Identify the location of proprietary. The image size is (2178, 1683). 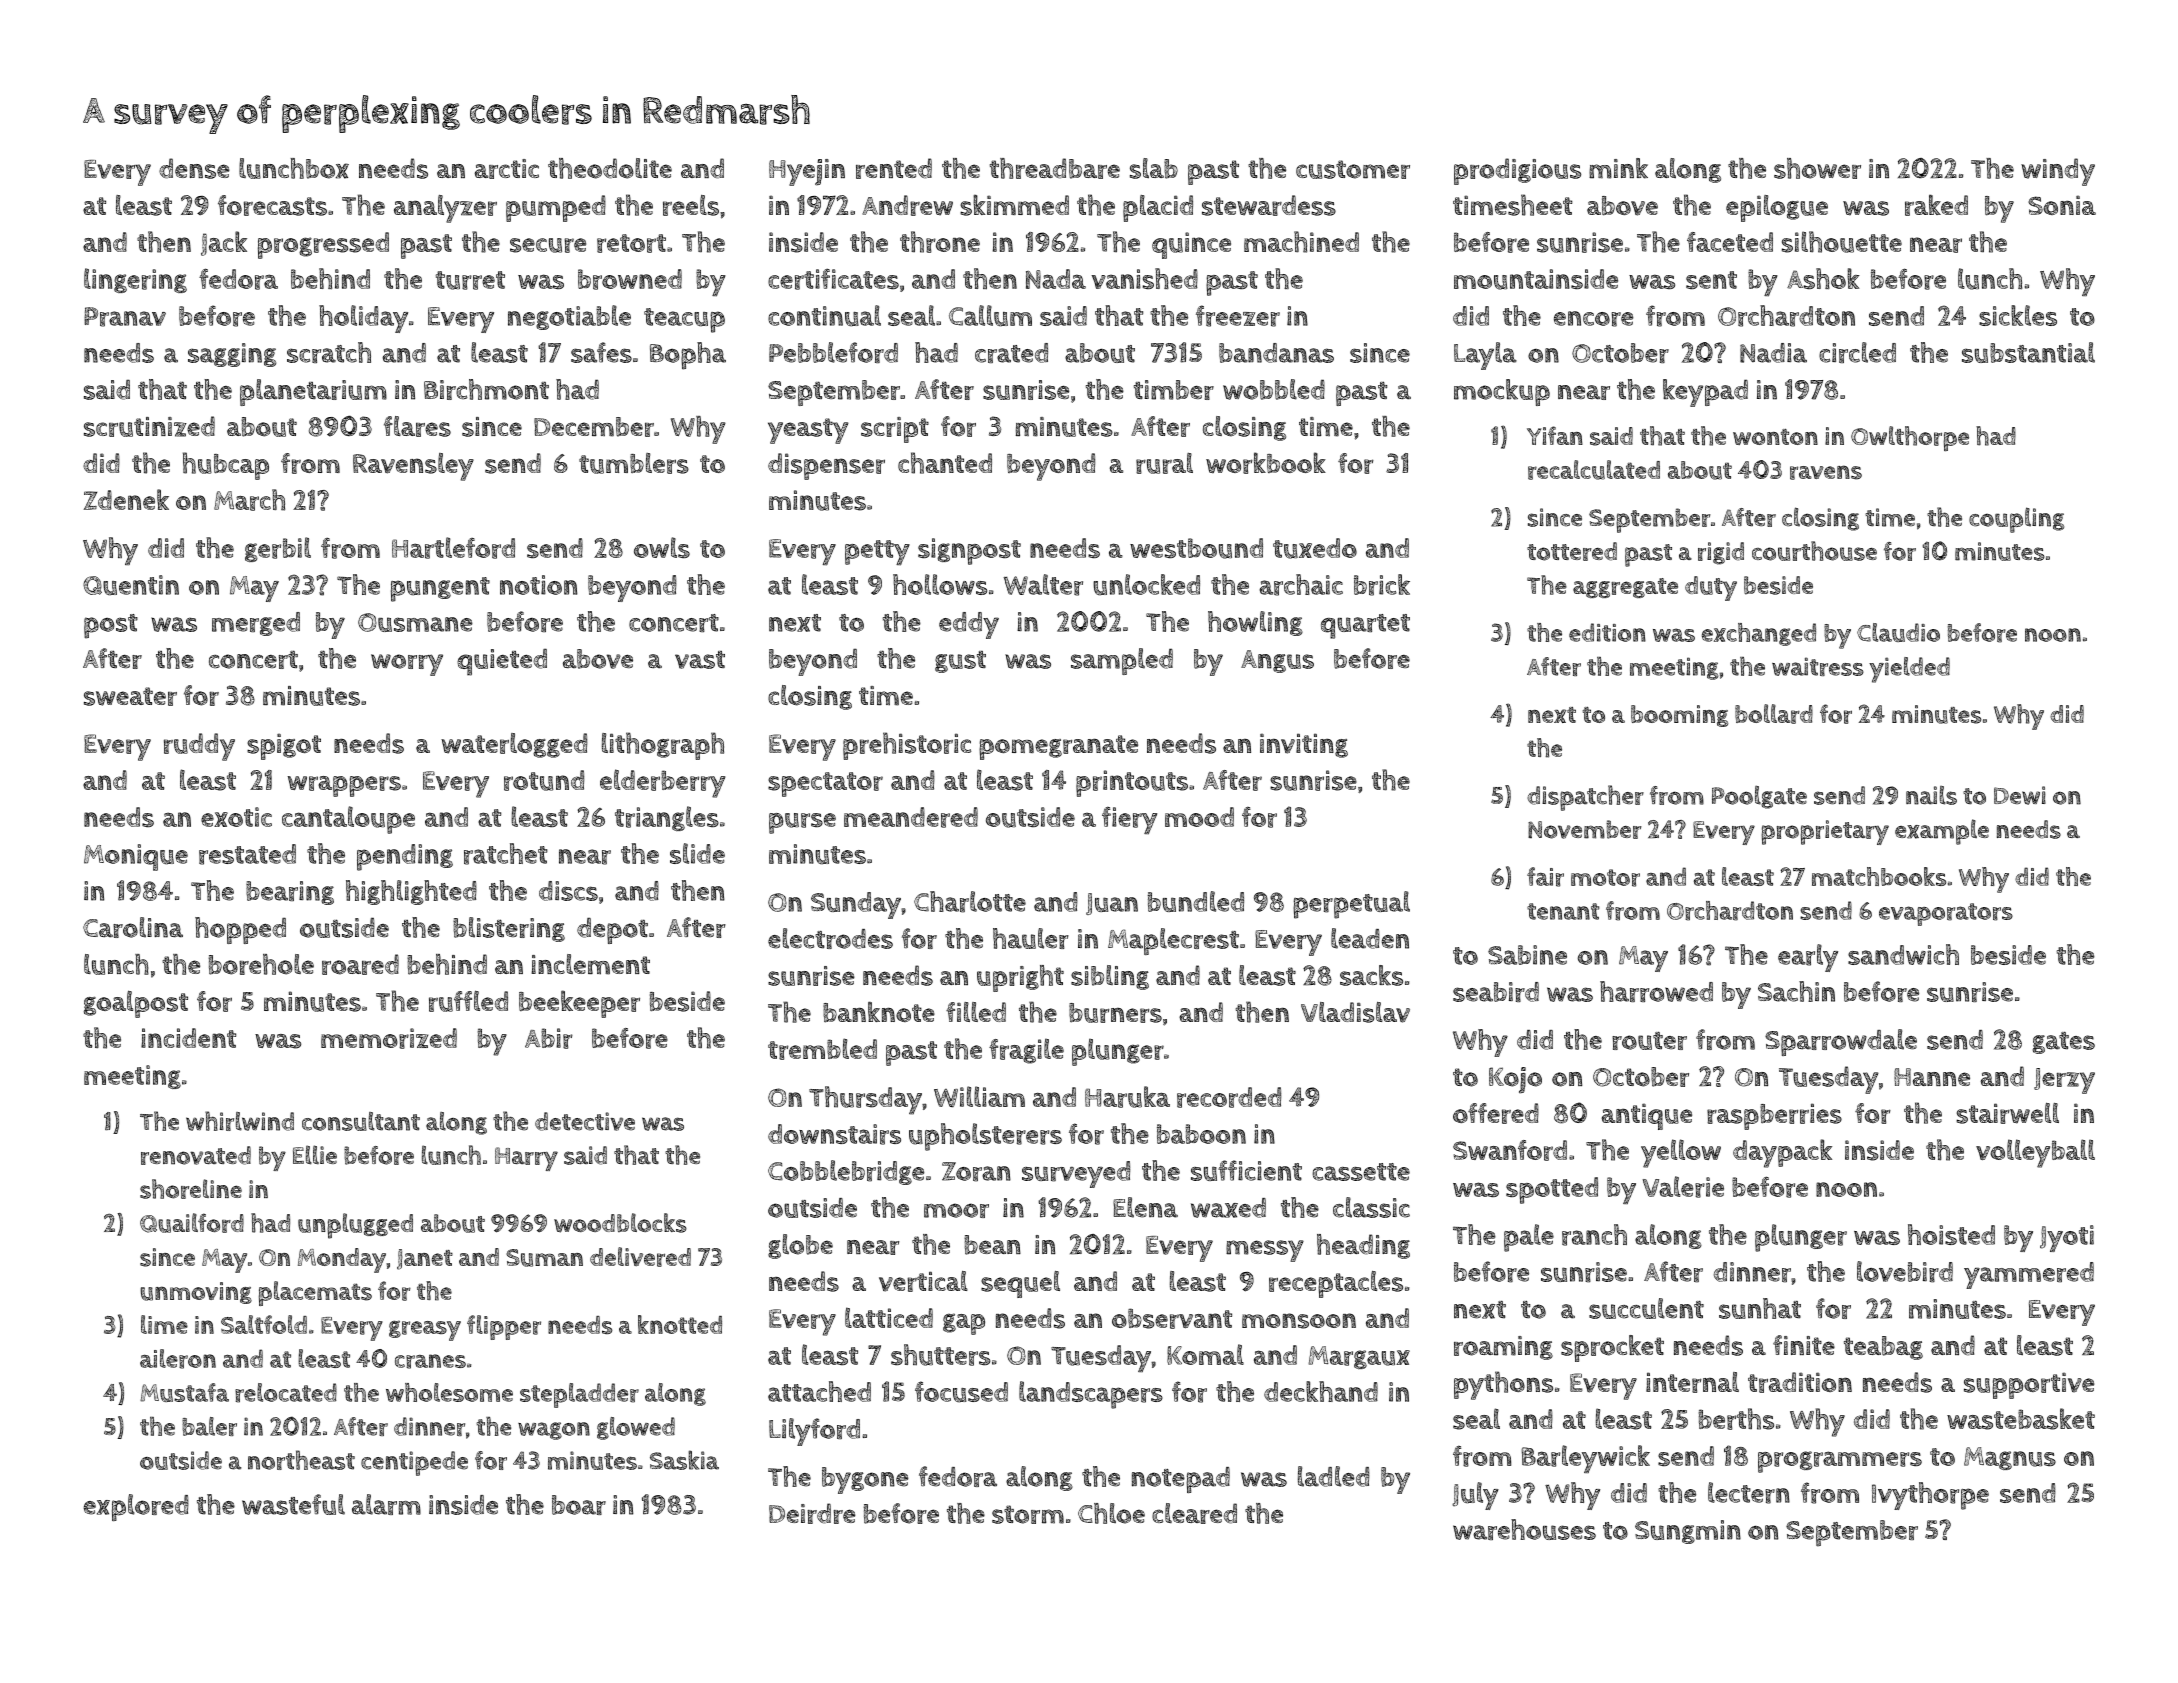
(1825, 832).
